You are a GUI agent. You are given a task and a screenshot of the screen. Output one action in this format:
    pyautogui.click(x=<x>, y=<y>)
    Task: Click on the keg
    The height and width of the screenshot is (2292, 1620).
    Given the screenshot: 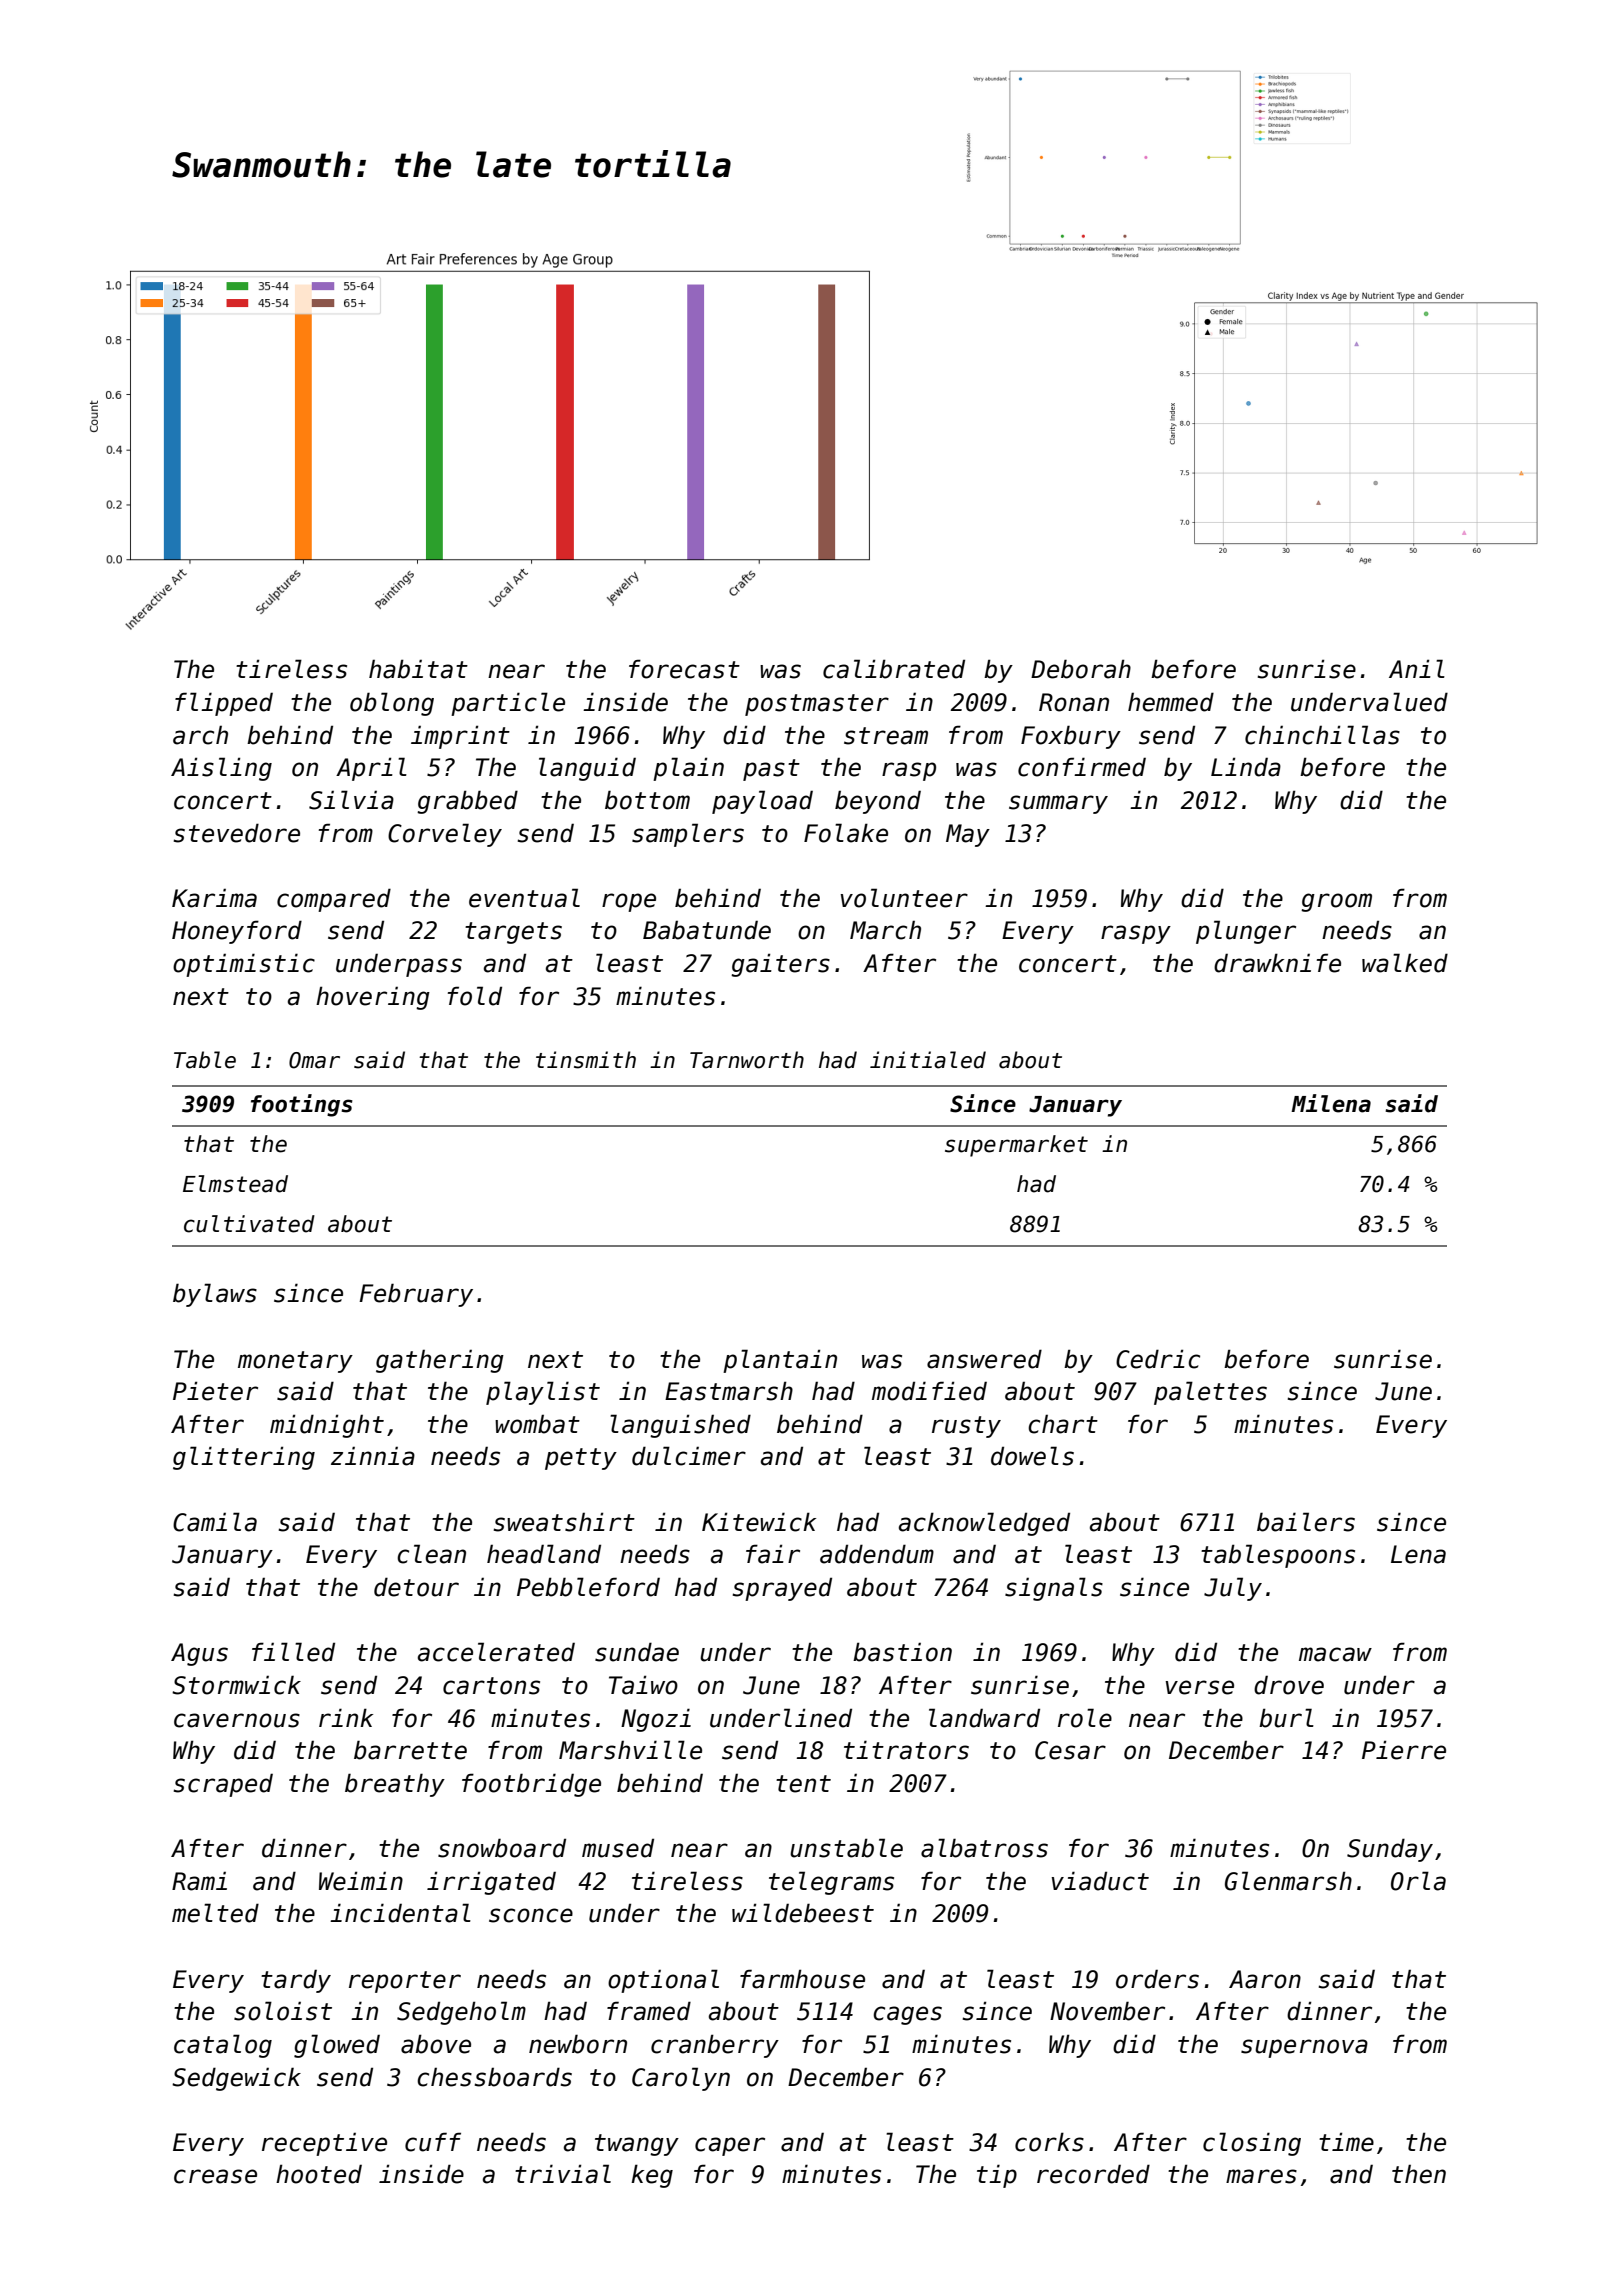 What is the action you would take?
    pyautogui.click(x=652, y=2176)
